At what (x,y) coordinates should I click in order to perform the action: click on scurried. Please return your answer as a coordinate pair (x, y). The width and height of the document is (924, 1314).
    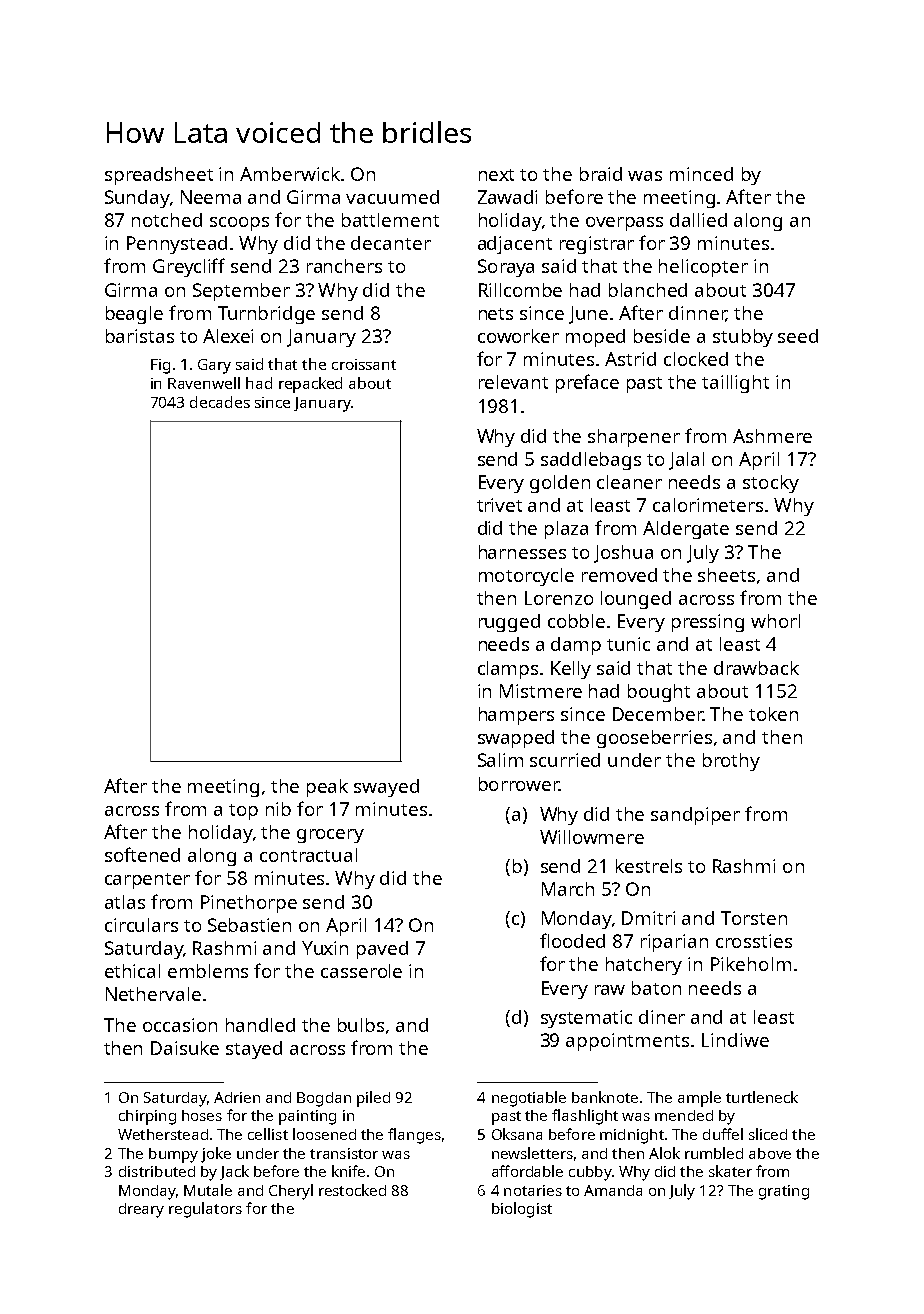
    Looking at the image, I should click on (565, 760).
